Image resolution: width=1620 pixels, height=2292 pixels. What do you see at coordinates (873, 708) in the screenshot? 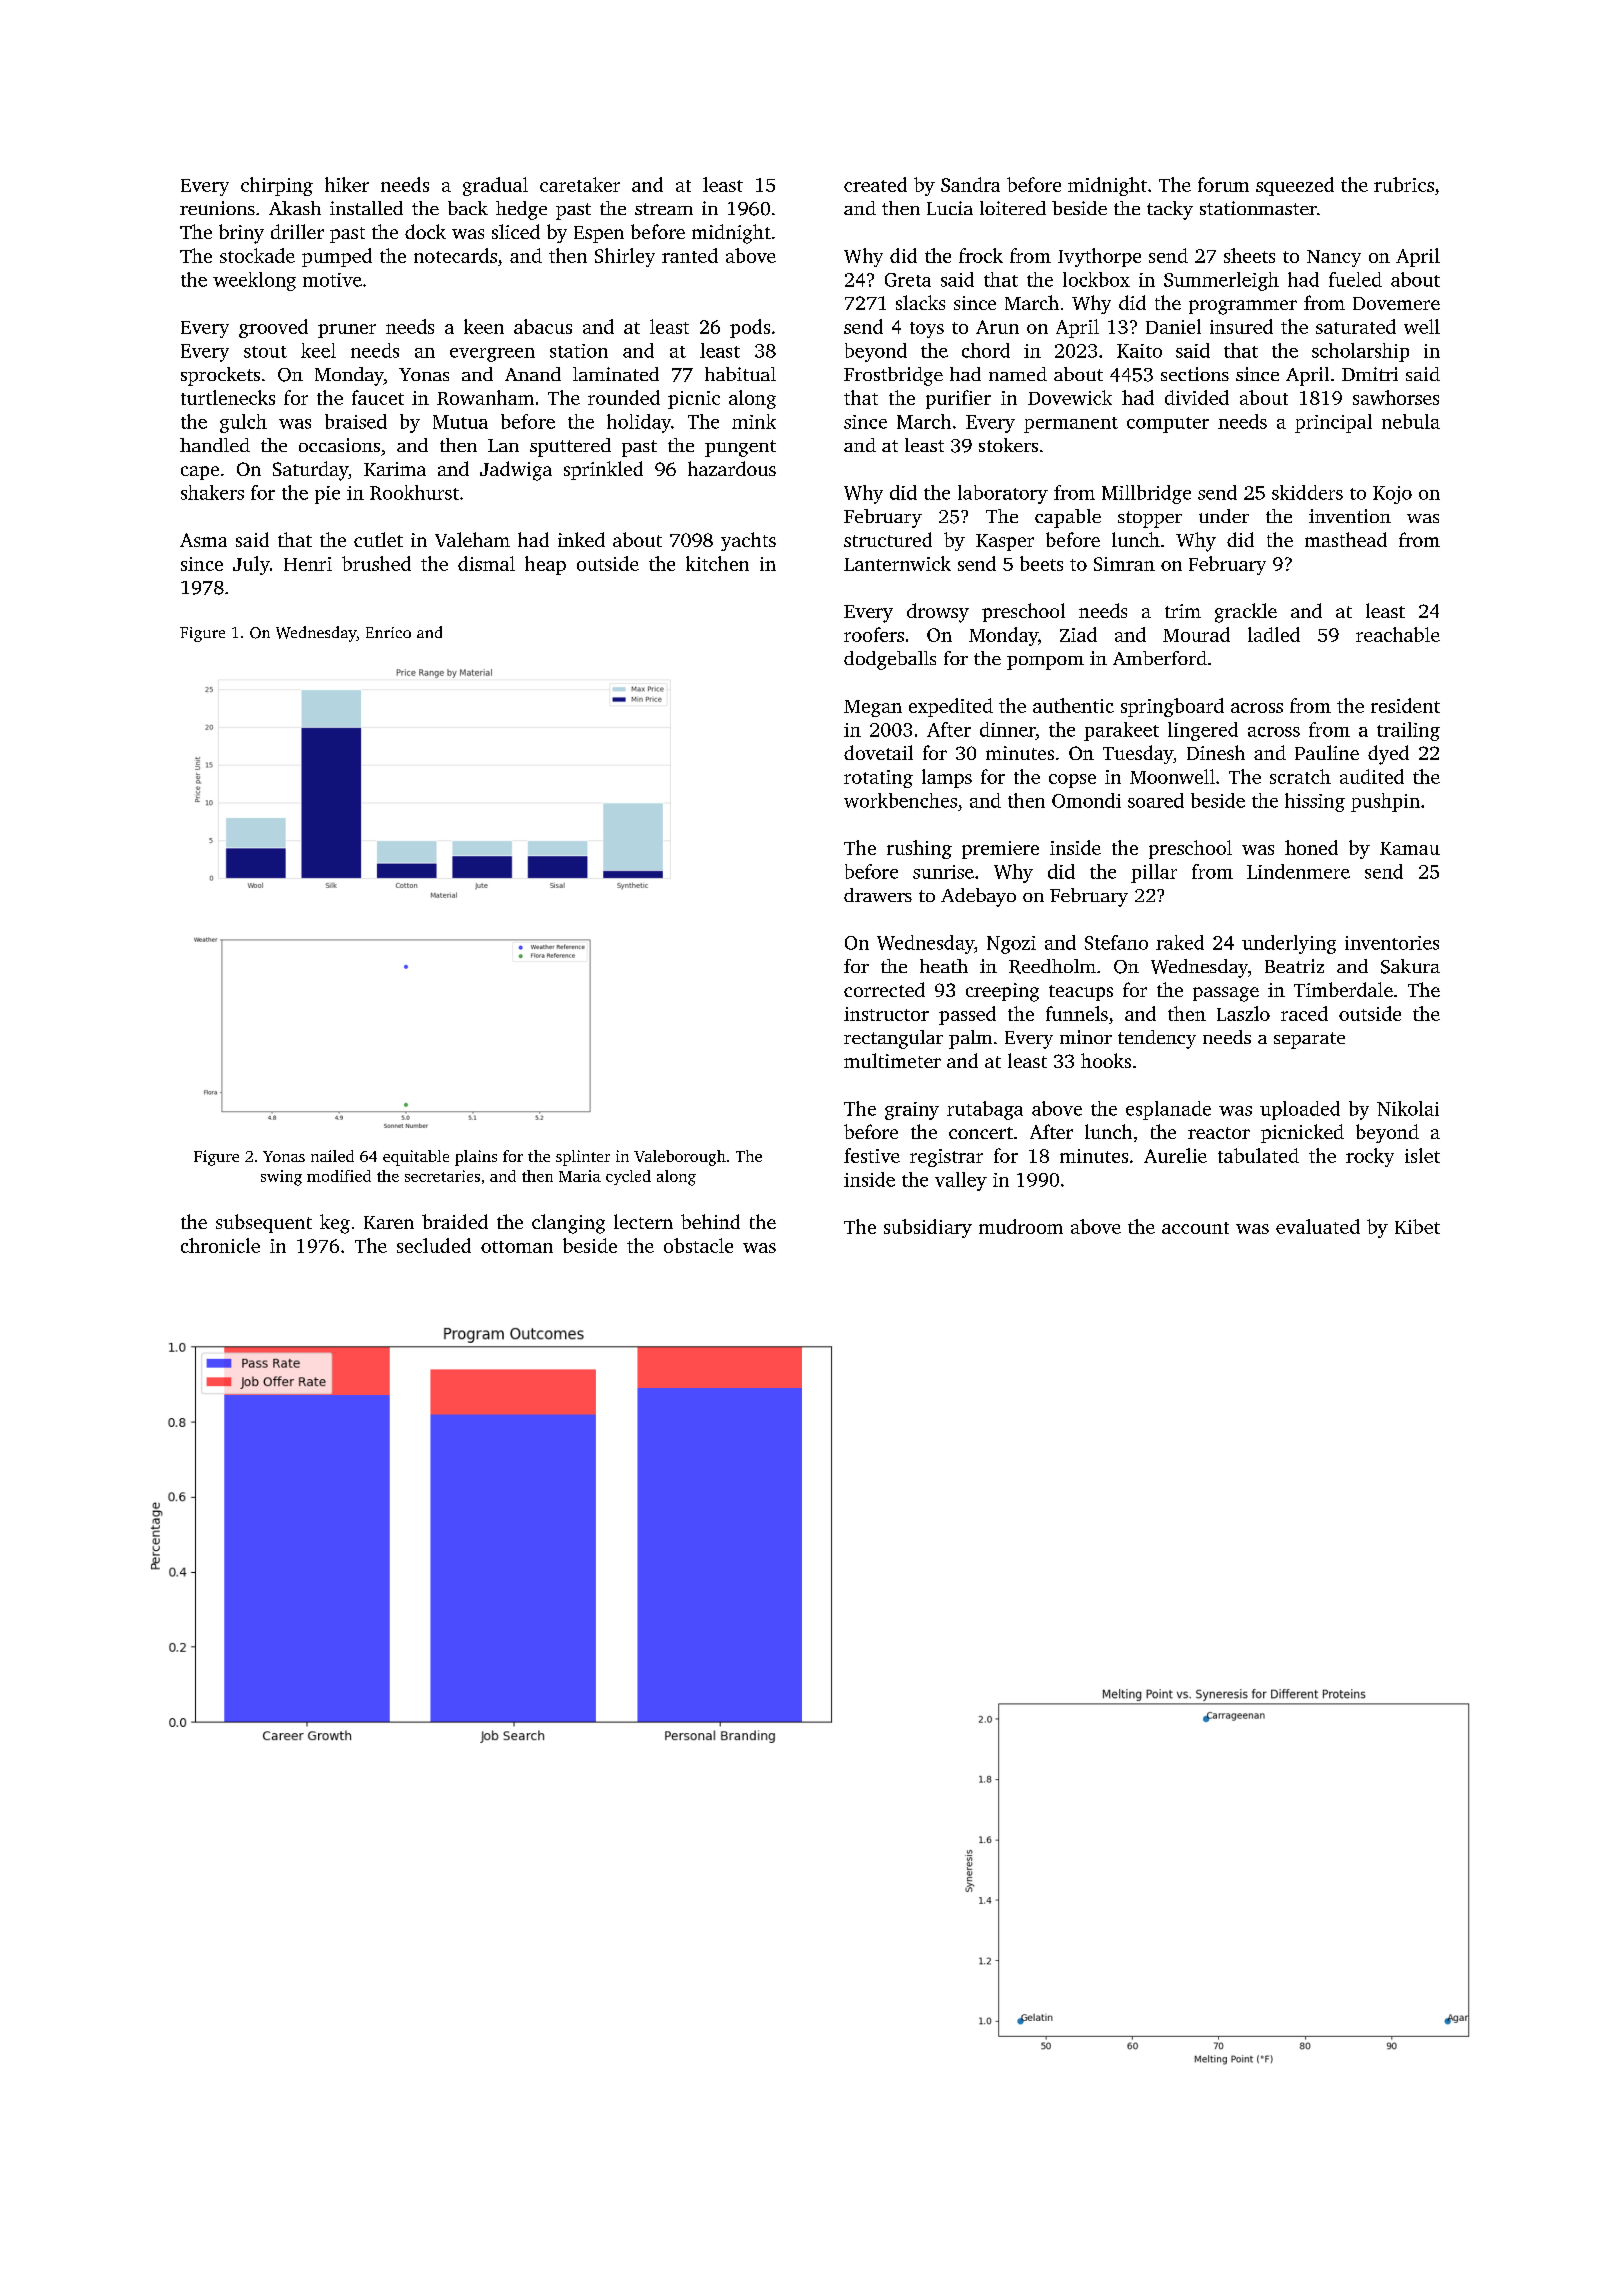
I see `Megan` at bounding box center [873, 708].
